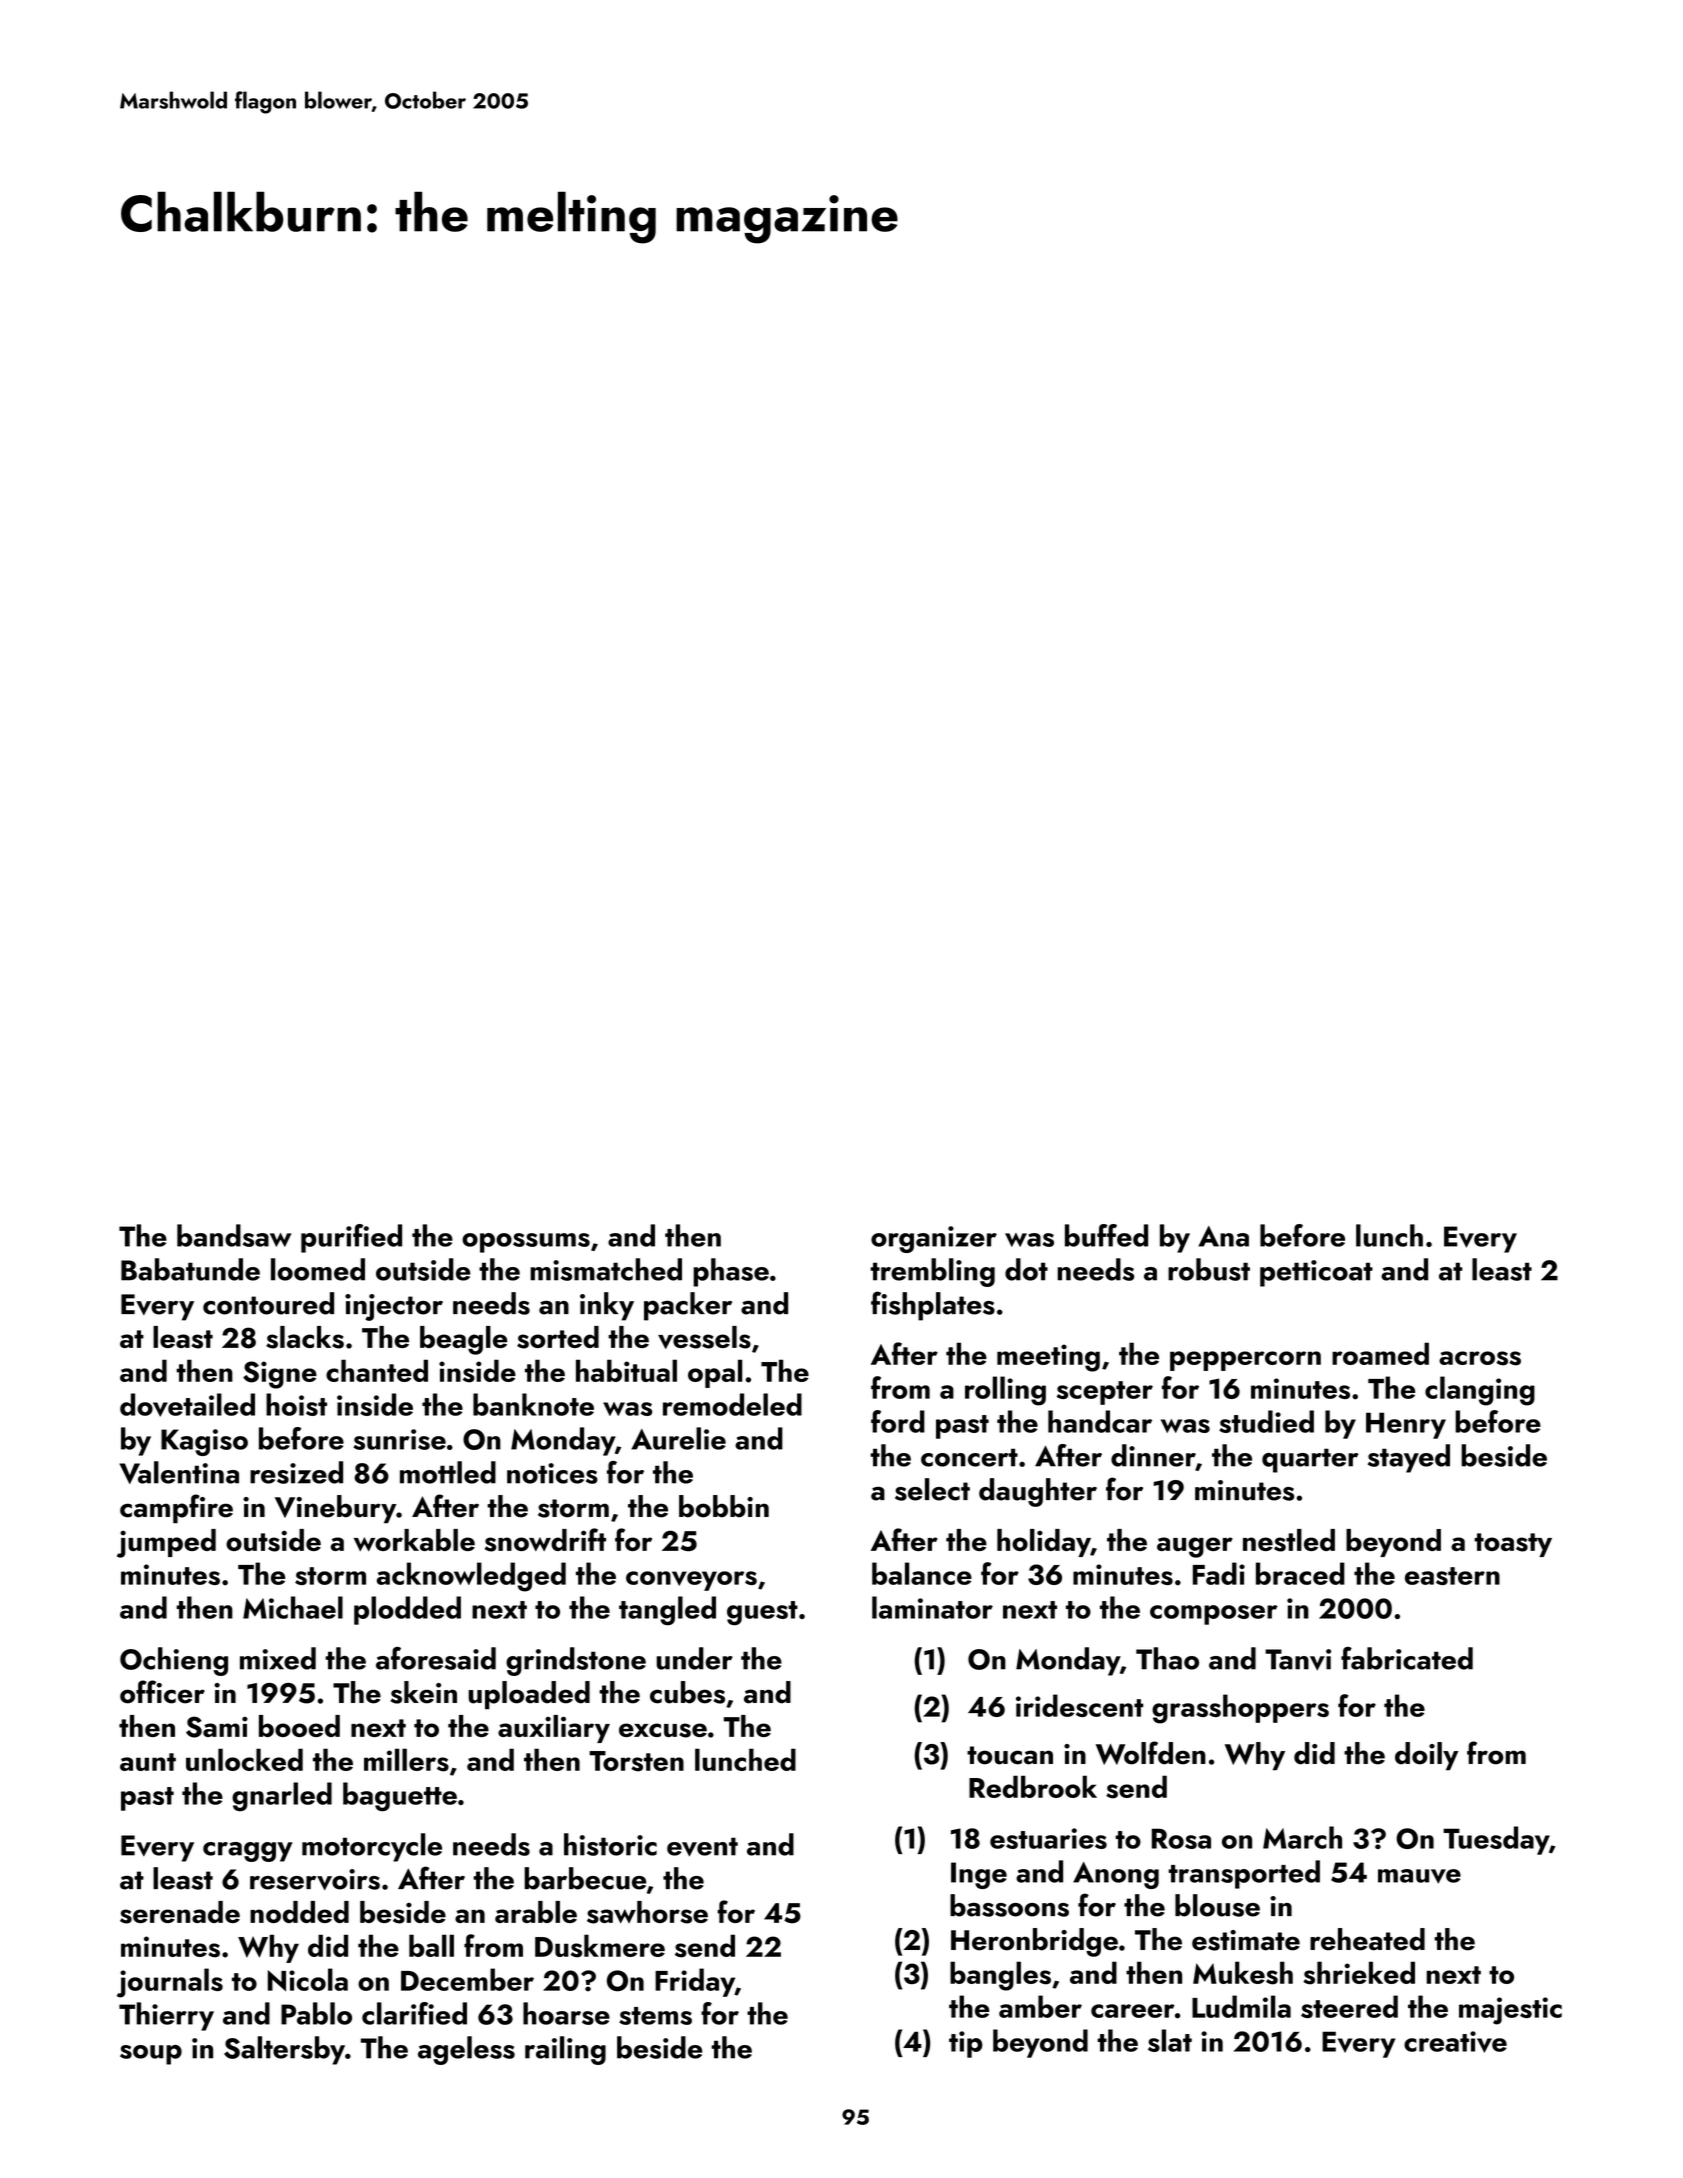 The width and height of the screenshot is (1683, 2178). I want to click on across, so click(1480, 1358).
